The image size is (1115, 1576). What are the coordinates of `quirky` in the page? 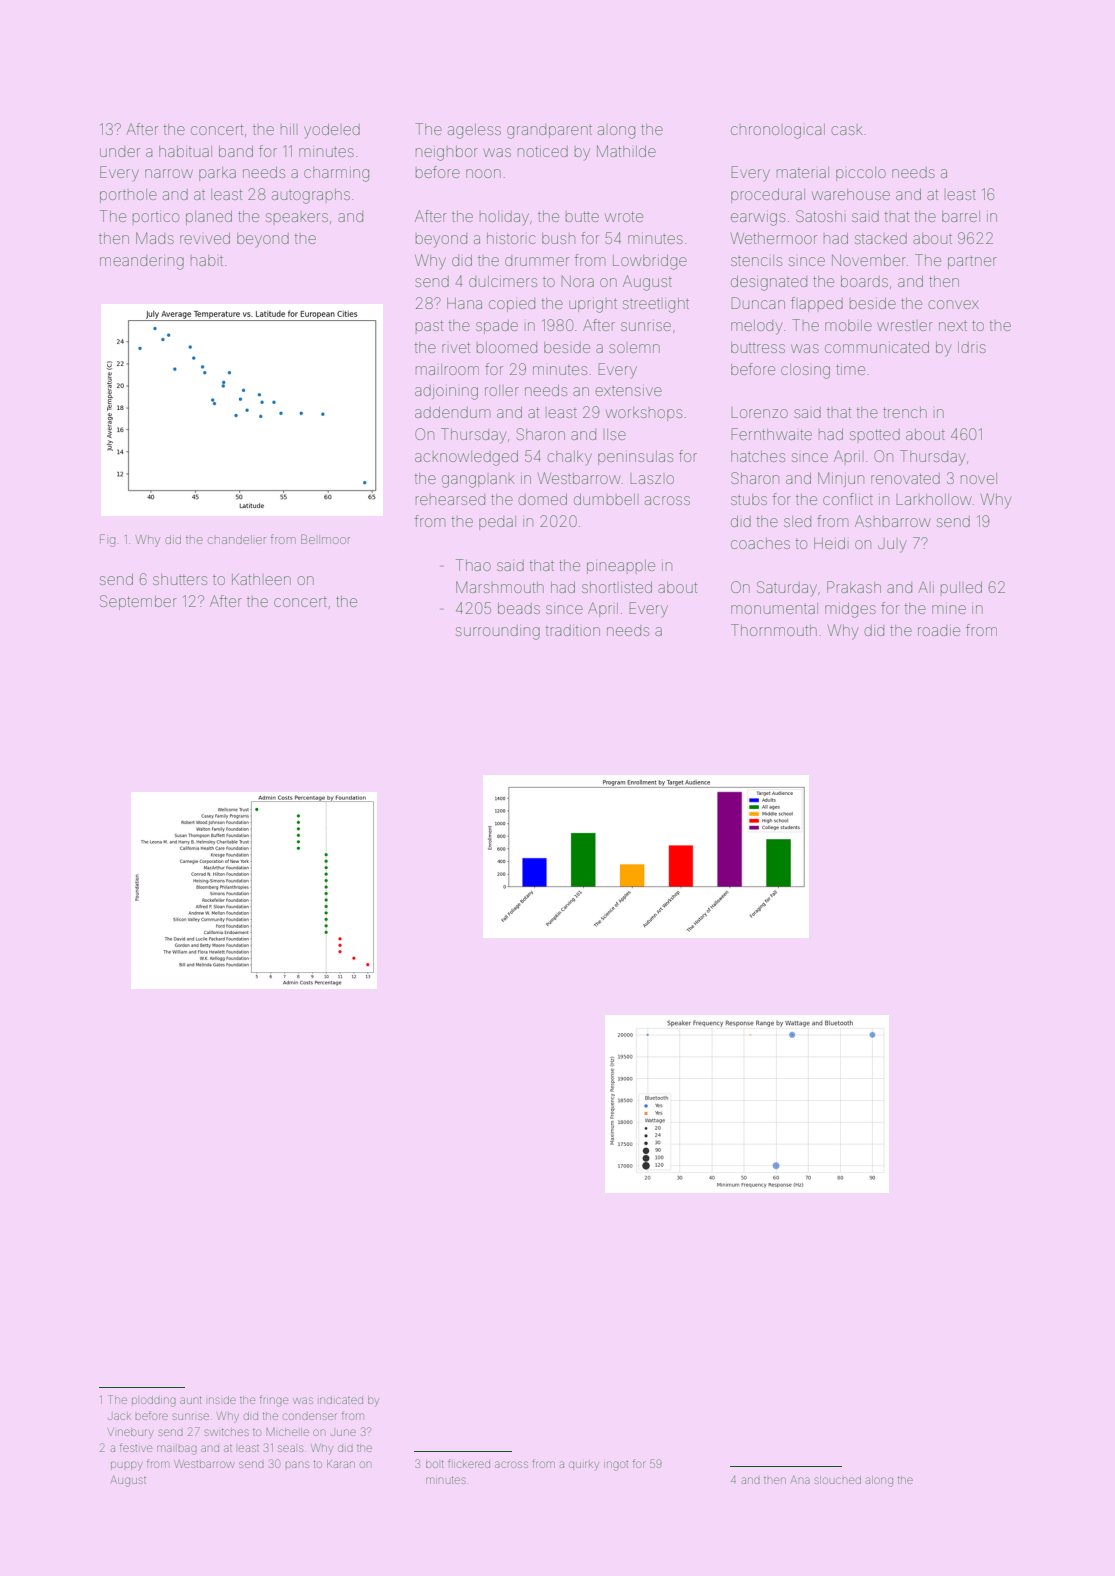 It's located at (584, 1466).
